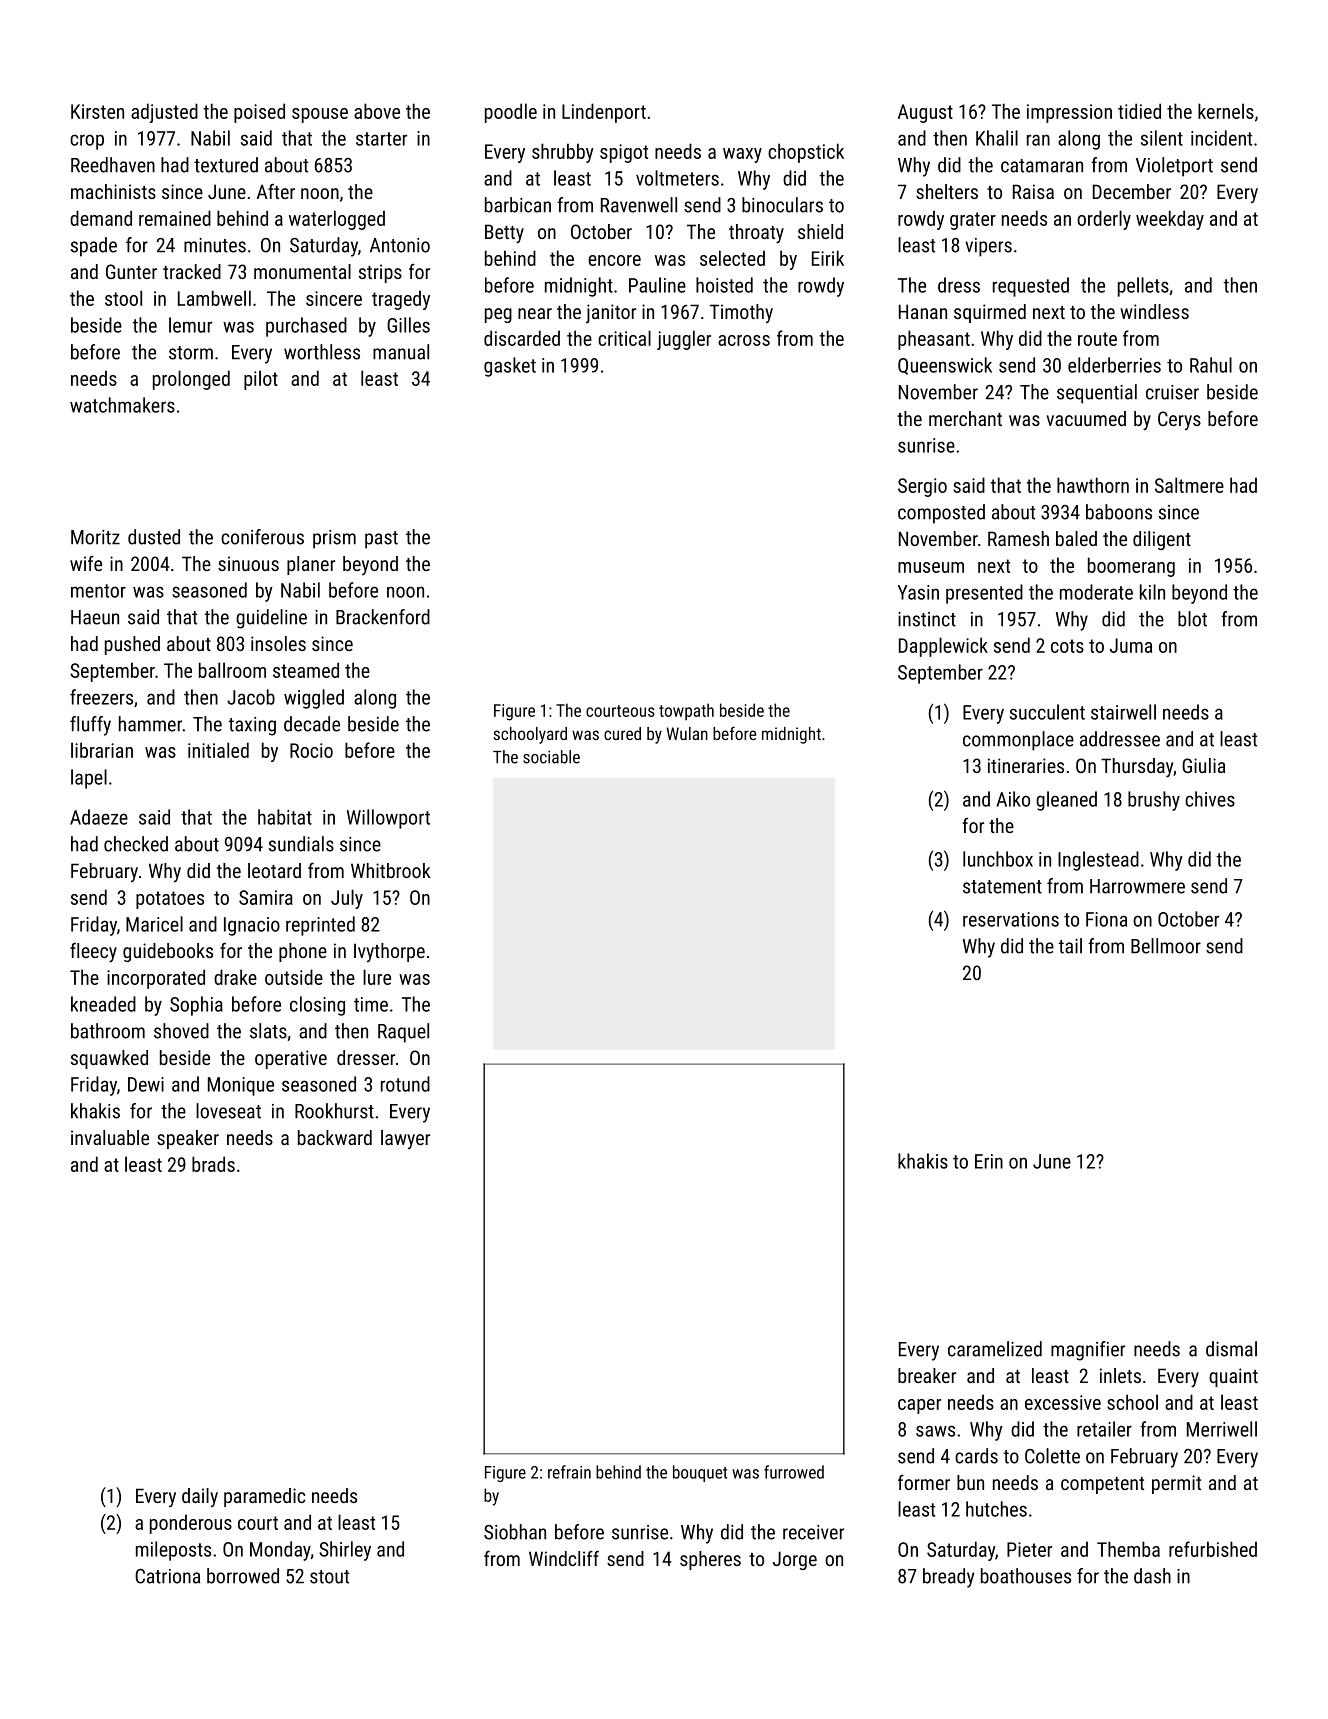 The width and height of the image is (1328, 1719). Describe the element at coordinates (927, 1375) in the image. I see `breaker` at that location.
